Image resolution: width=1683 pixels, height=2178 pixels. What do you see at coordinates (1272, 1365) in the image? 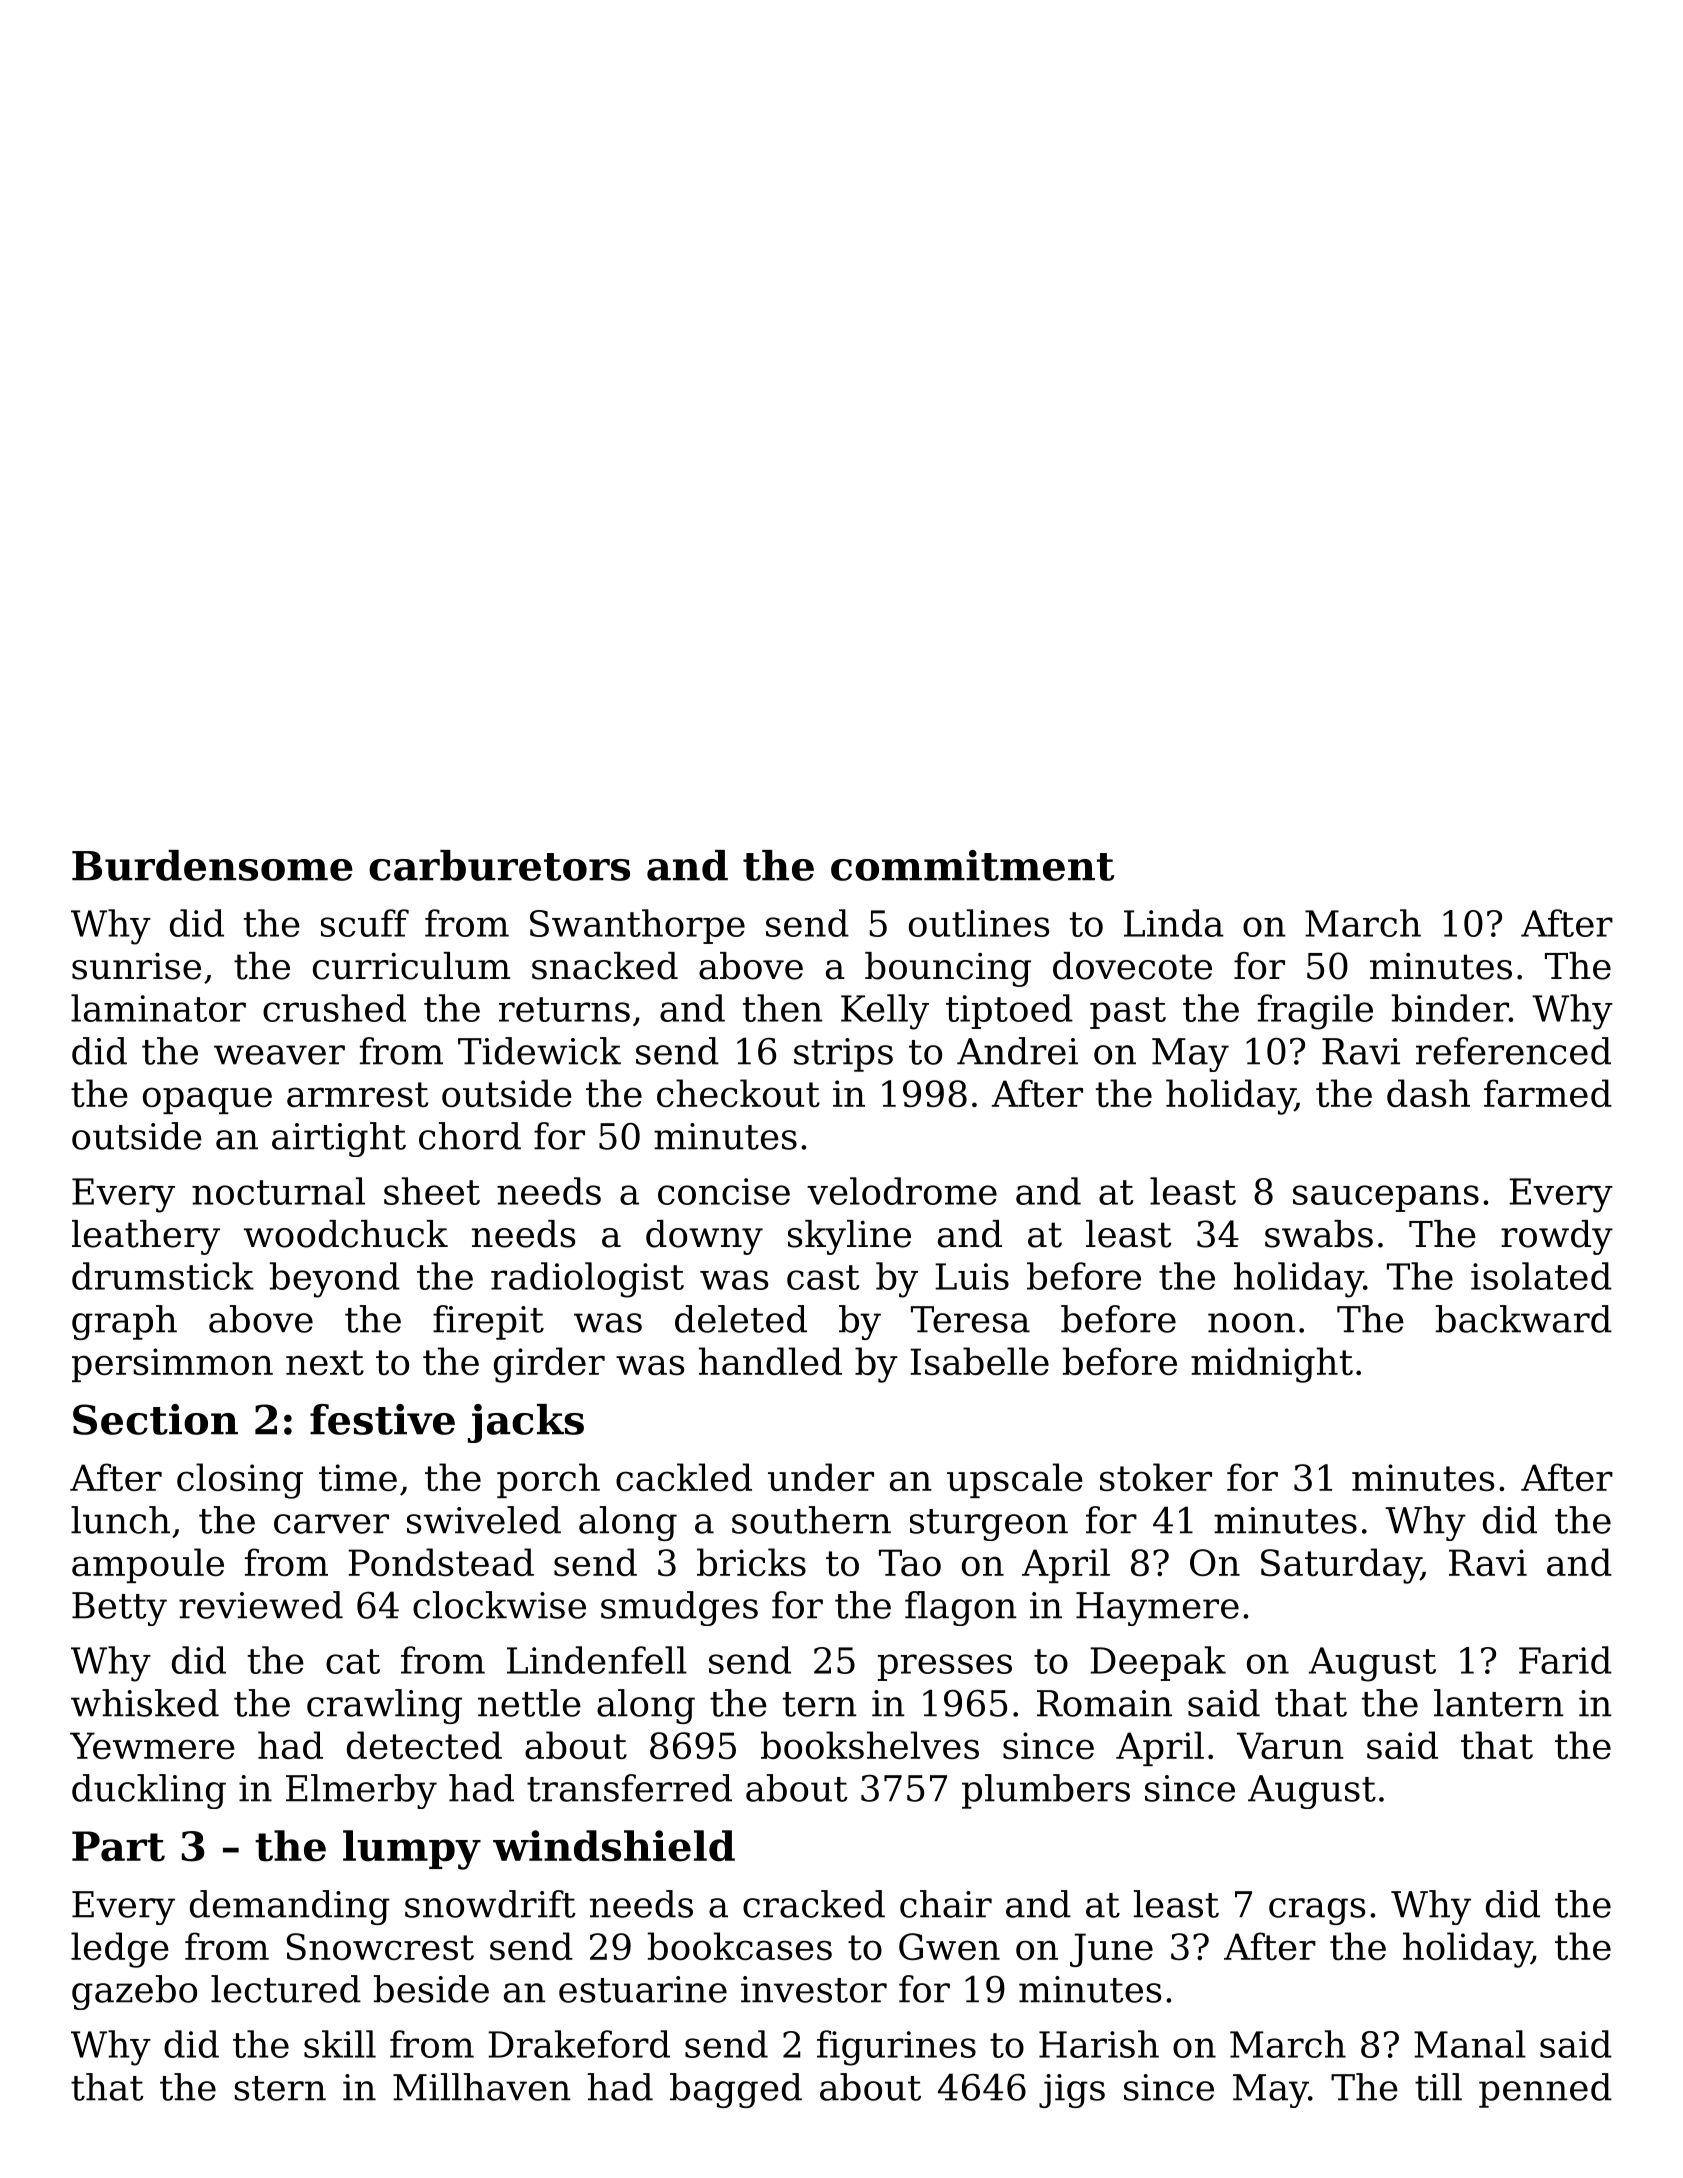
I see `midnight` at bounding box center [1272, 1365].
